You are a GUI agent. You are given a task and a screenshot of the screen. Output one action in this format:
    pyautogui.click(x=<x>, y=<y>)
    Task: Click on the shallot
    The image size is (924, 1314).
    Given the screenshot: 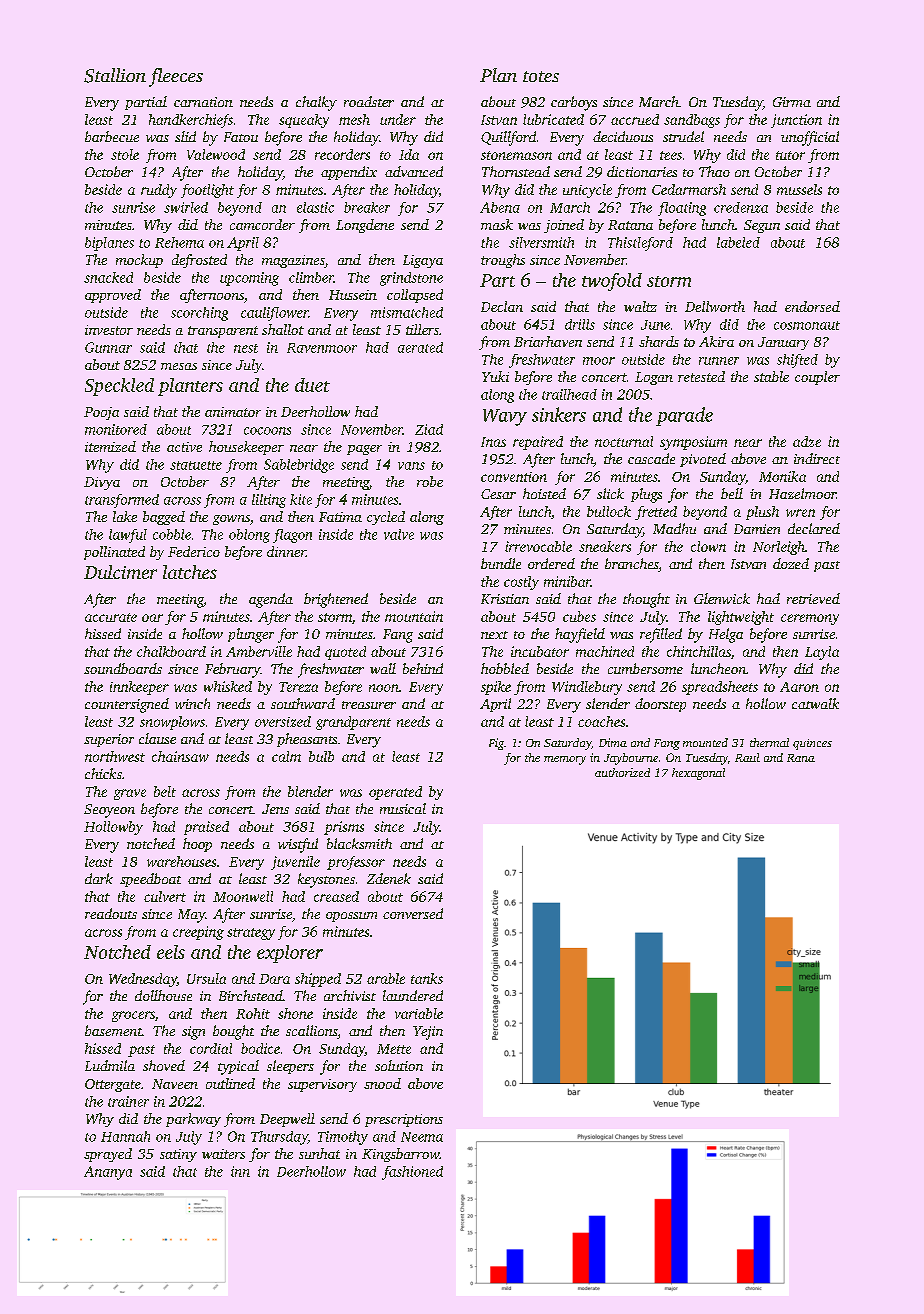 What is the action you would take?
    pyautogui.click(x=283, y=329)
